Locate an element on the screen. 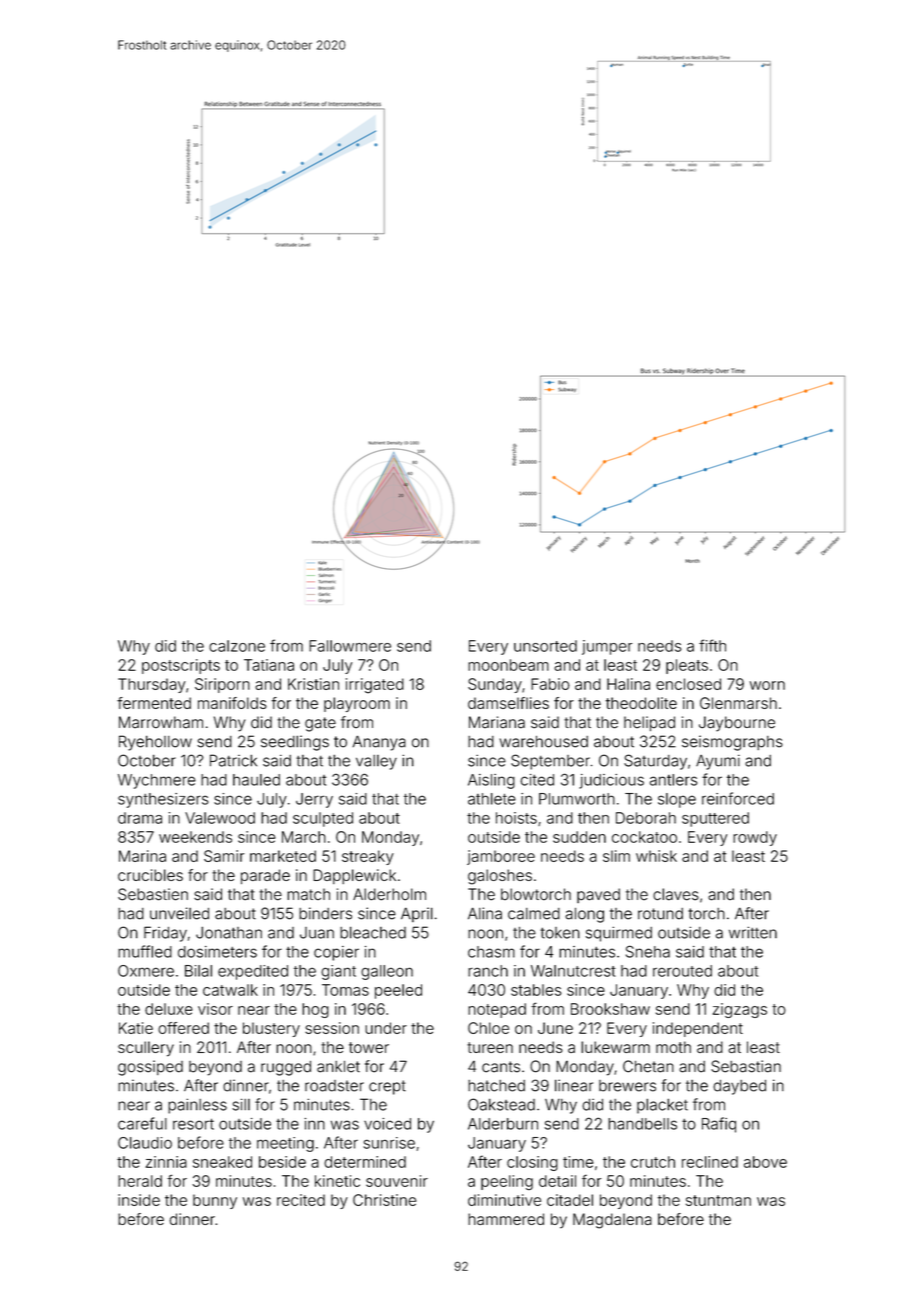 Image resolution: width=908 pixels, height=1316 pixels. written is located at coordinates (753, 932).
